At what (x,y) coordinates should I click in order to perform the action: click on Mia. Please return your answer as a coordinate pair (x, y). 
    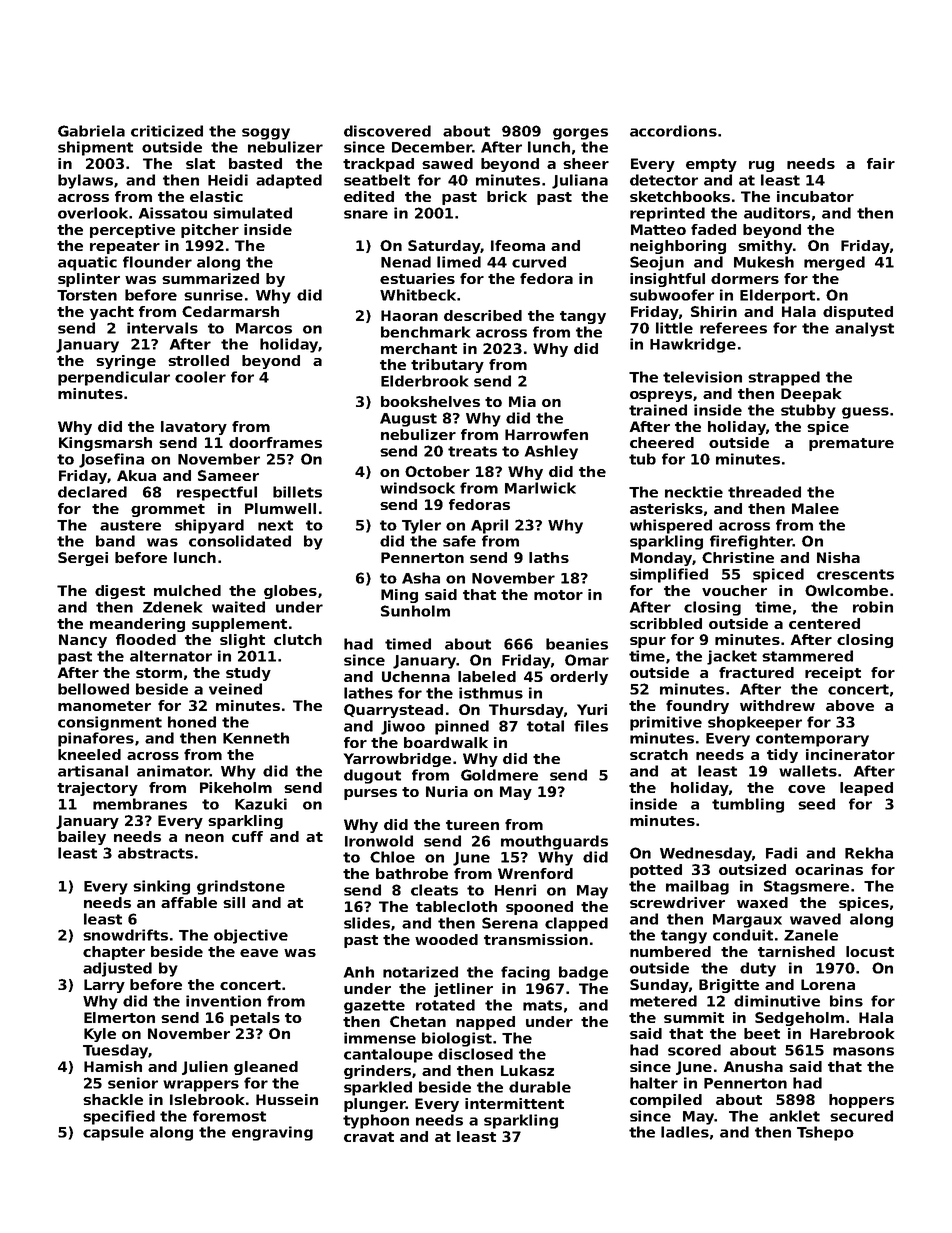
    Looking at the image, I should click on (522, 401).
